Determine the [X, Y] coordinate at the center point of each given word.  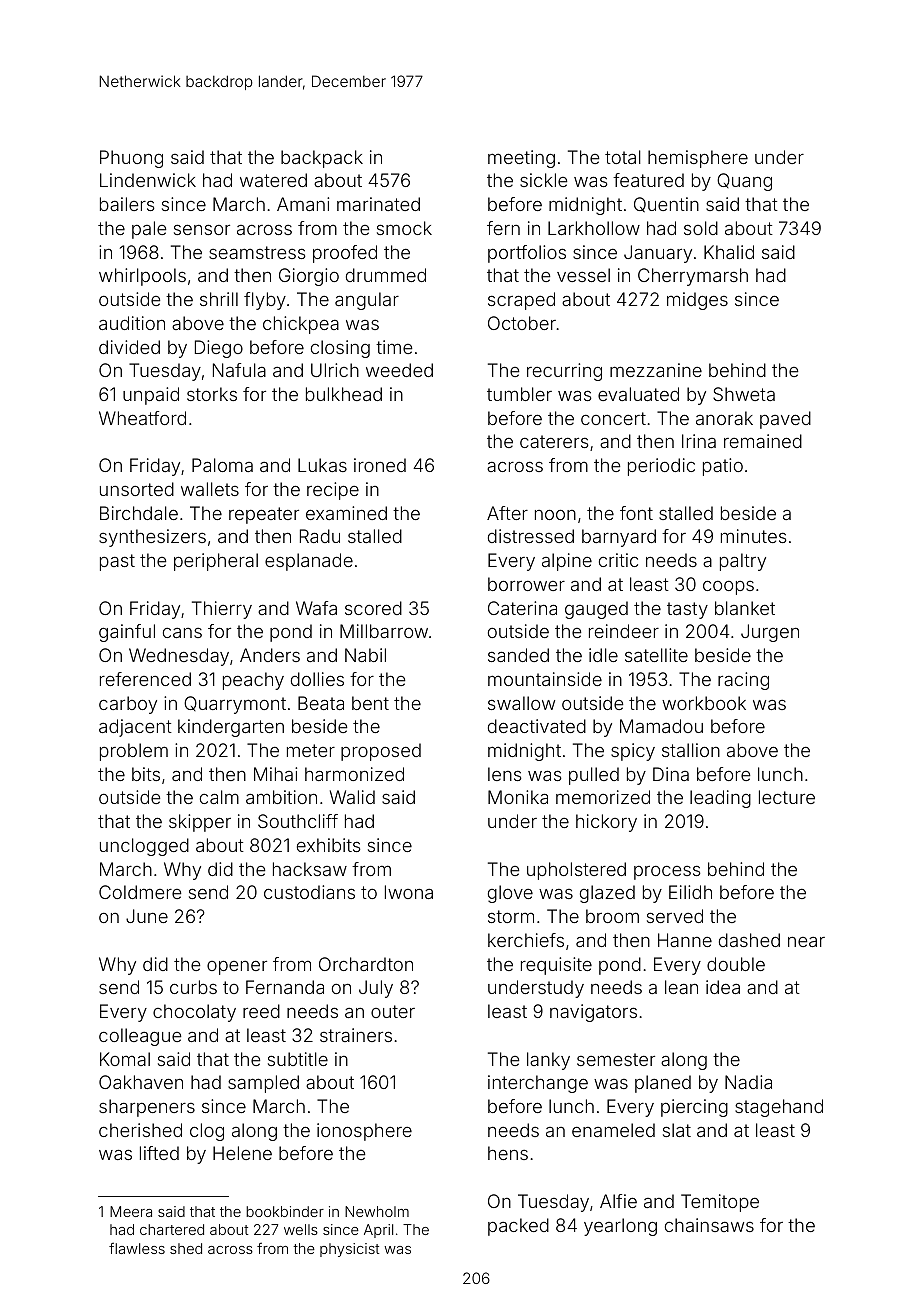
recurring [564, 372]
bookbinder [285, 1211]
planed [663, 1084]
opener [237, 967]
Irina [699, 441]
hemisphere [698, 159]
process [667, 872]
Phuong [131, 159]
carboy [128, 705]
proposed [381, 752]
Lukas [322, 465]
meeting [521, 159]
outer [393, 1011]
